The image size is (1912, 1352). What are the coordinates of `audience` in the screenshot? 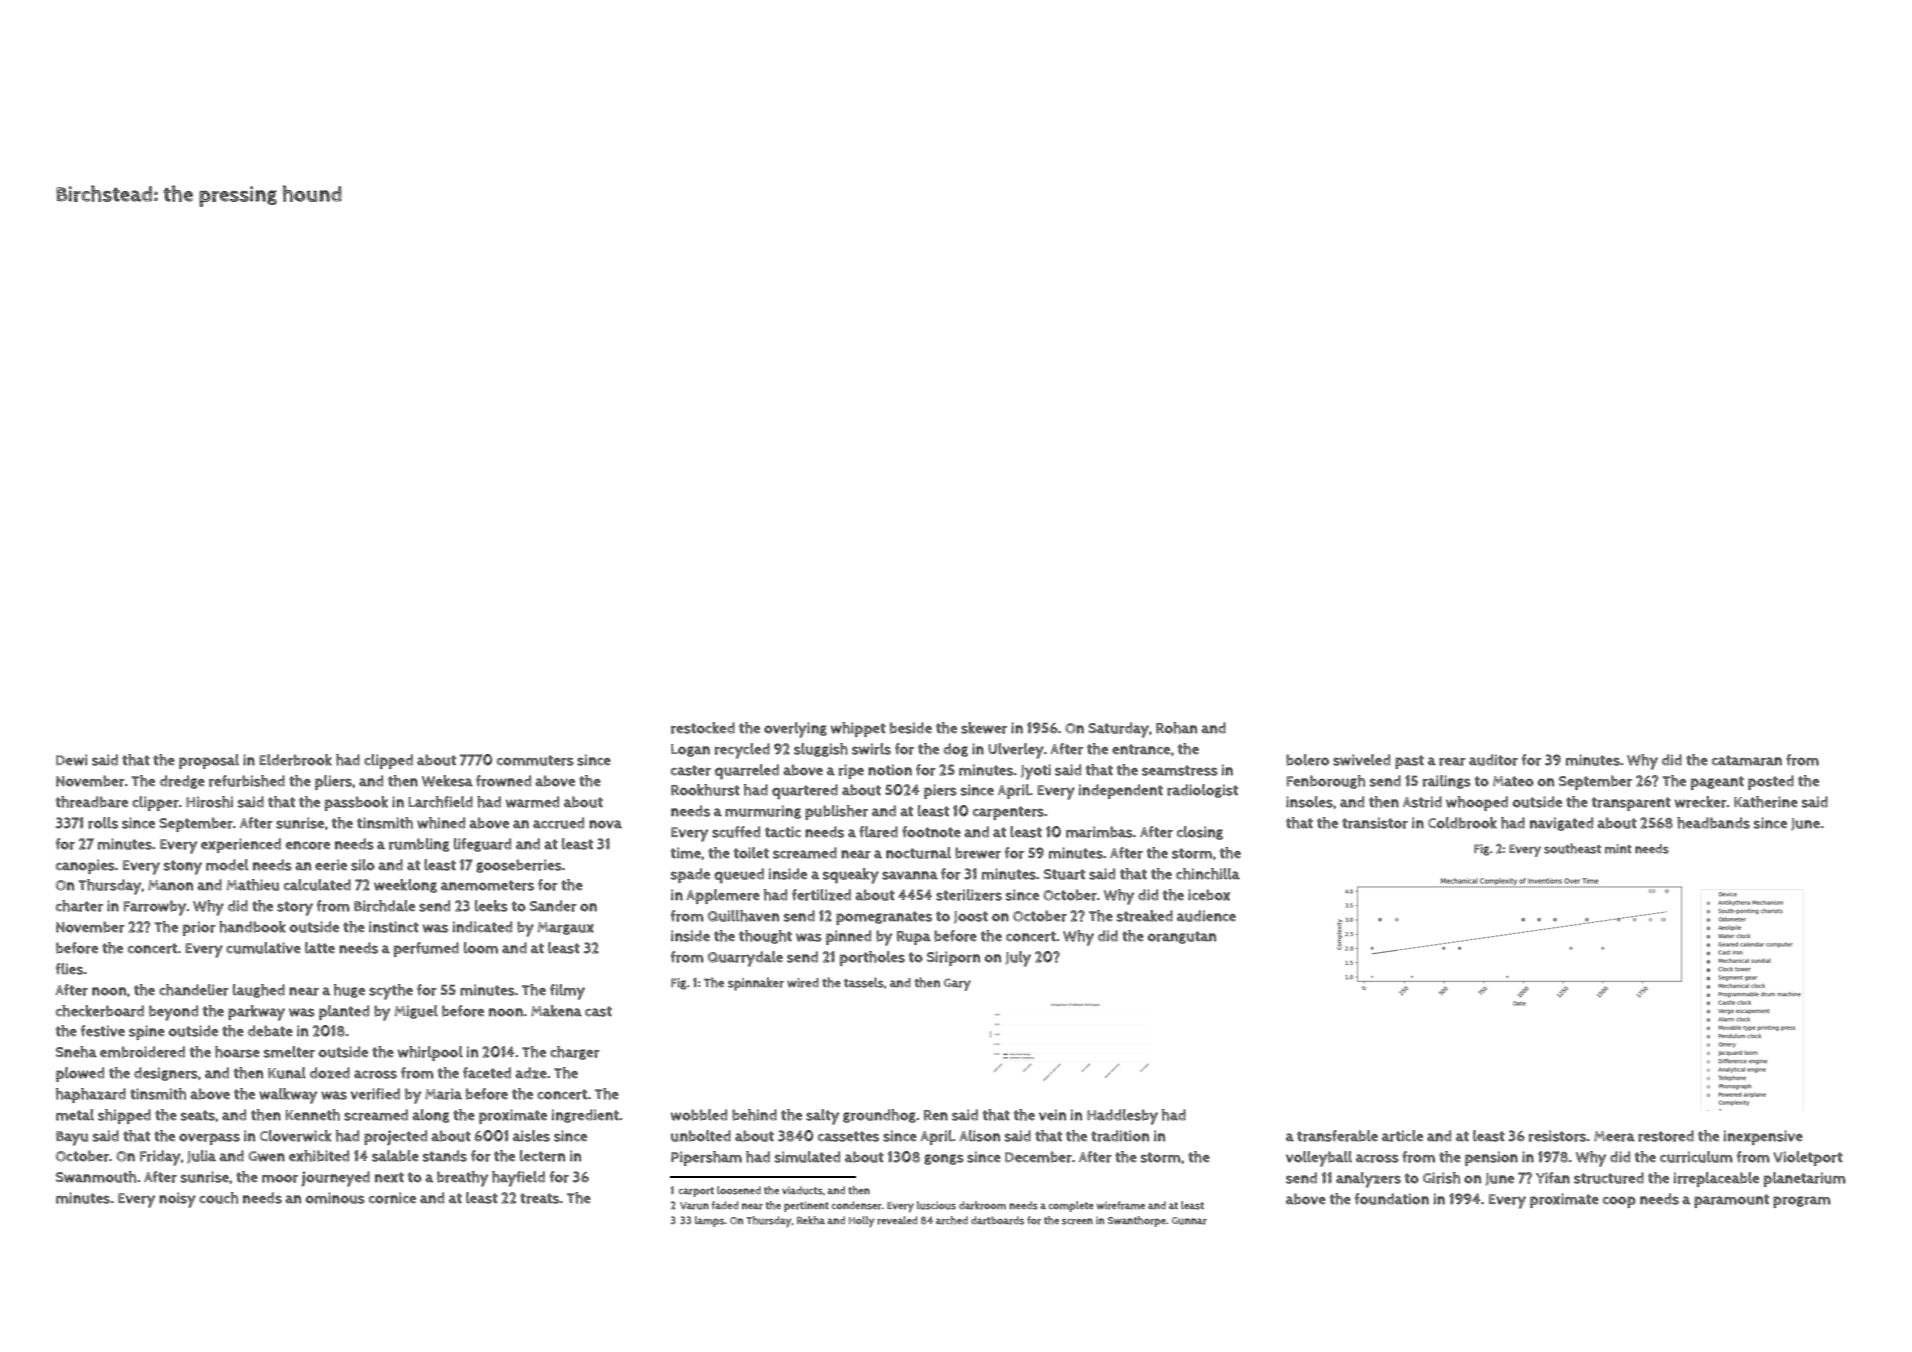 It's located at (1206, 916).
